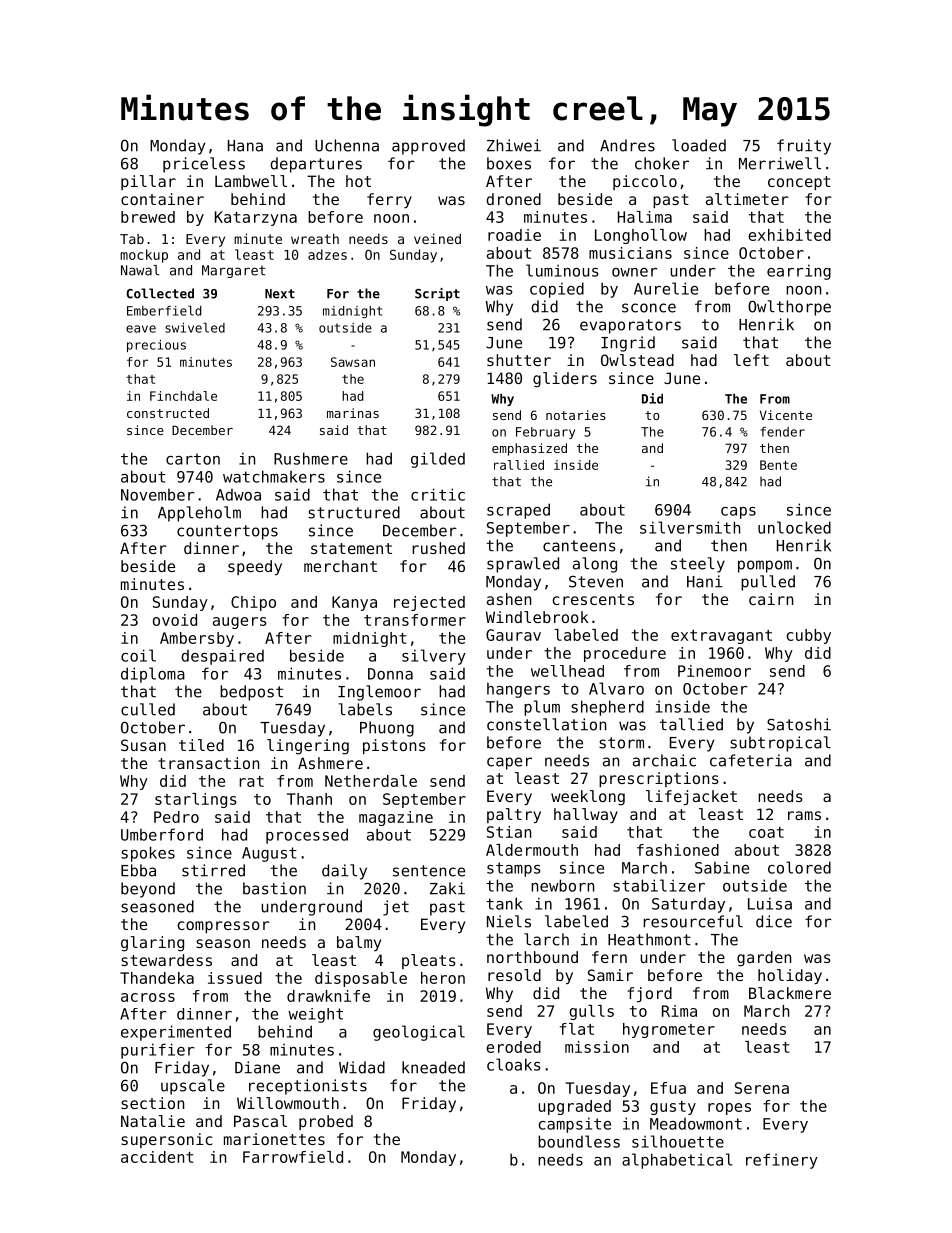 The height and width of the image is (1233, 952). Describe the element at coordinates (347, 145) in the image. I see `Uchenna` at that location.
